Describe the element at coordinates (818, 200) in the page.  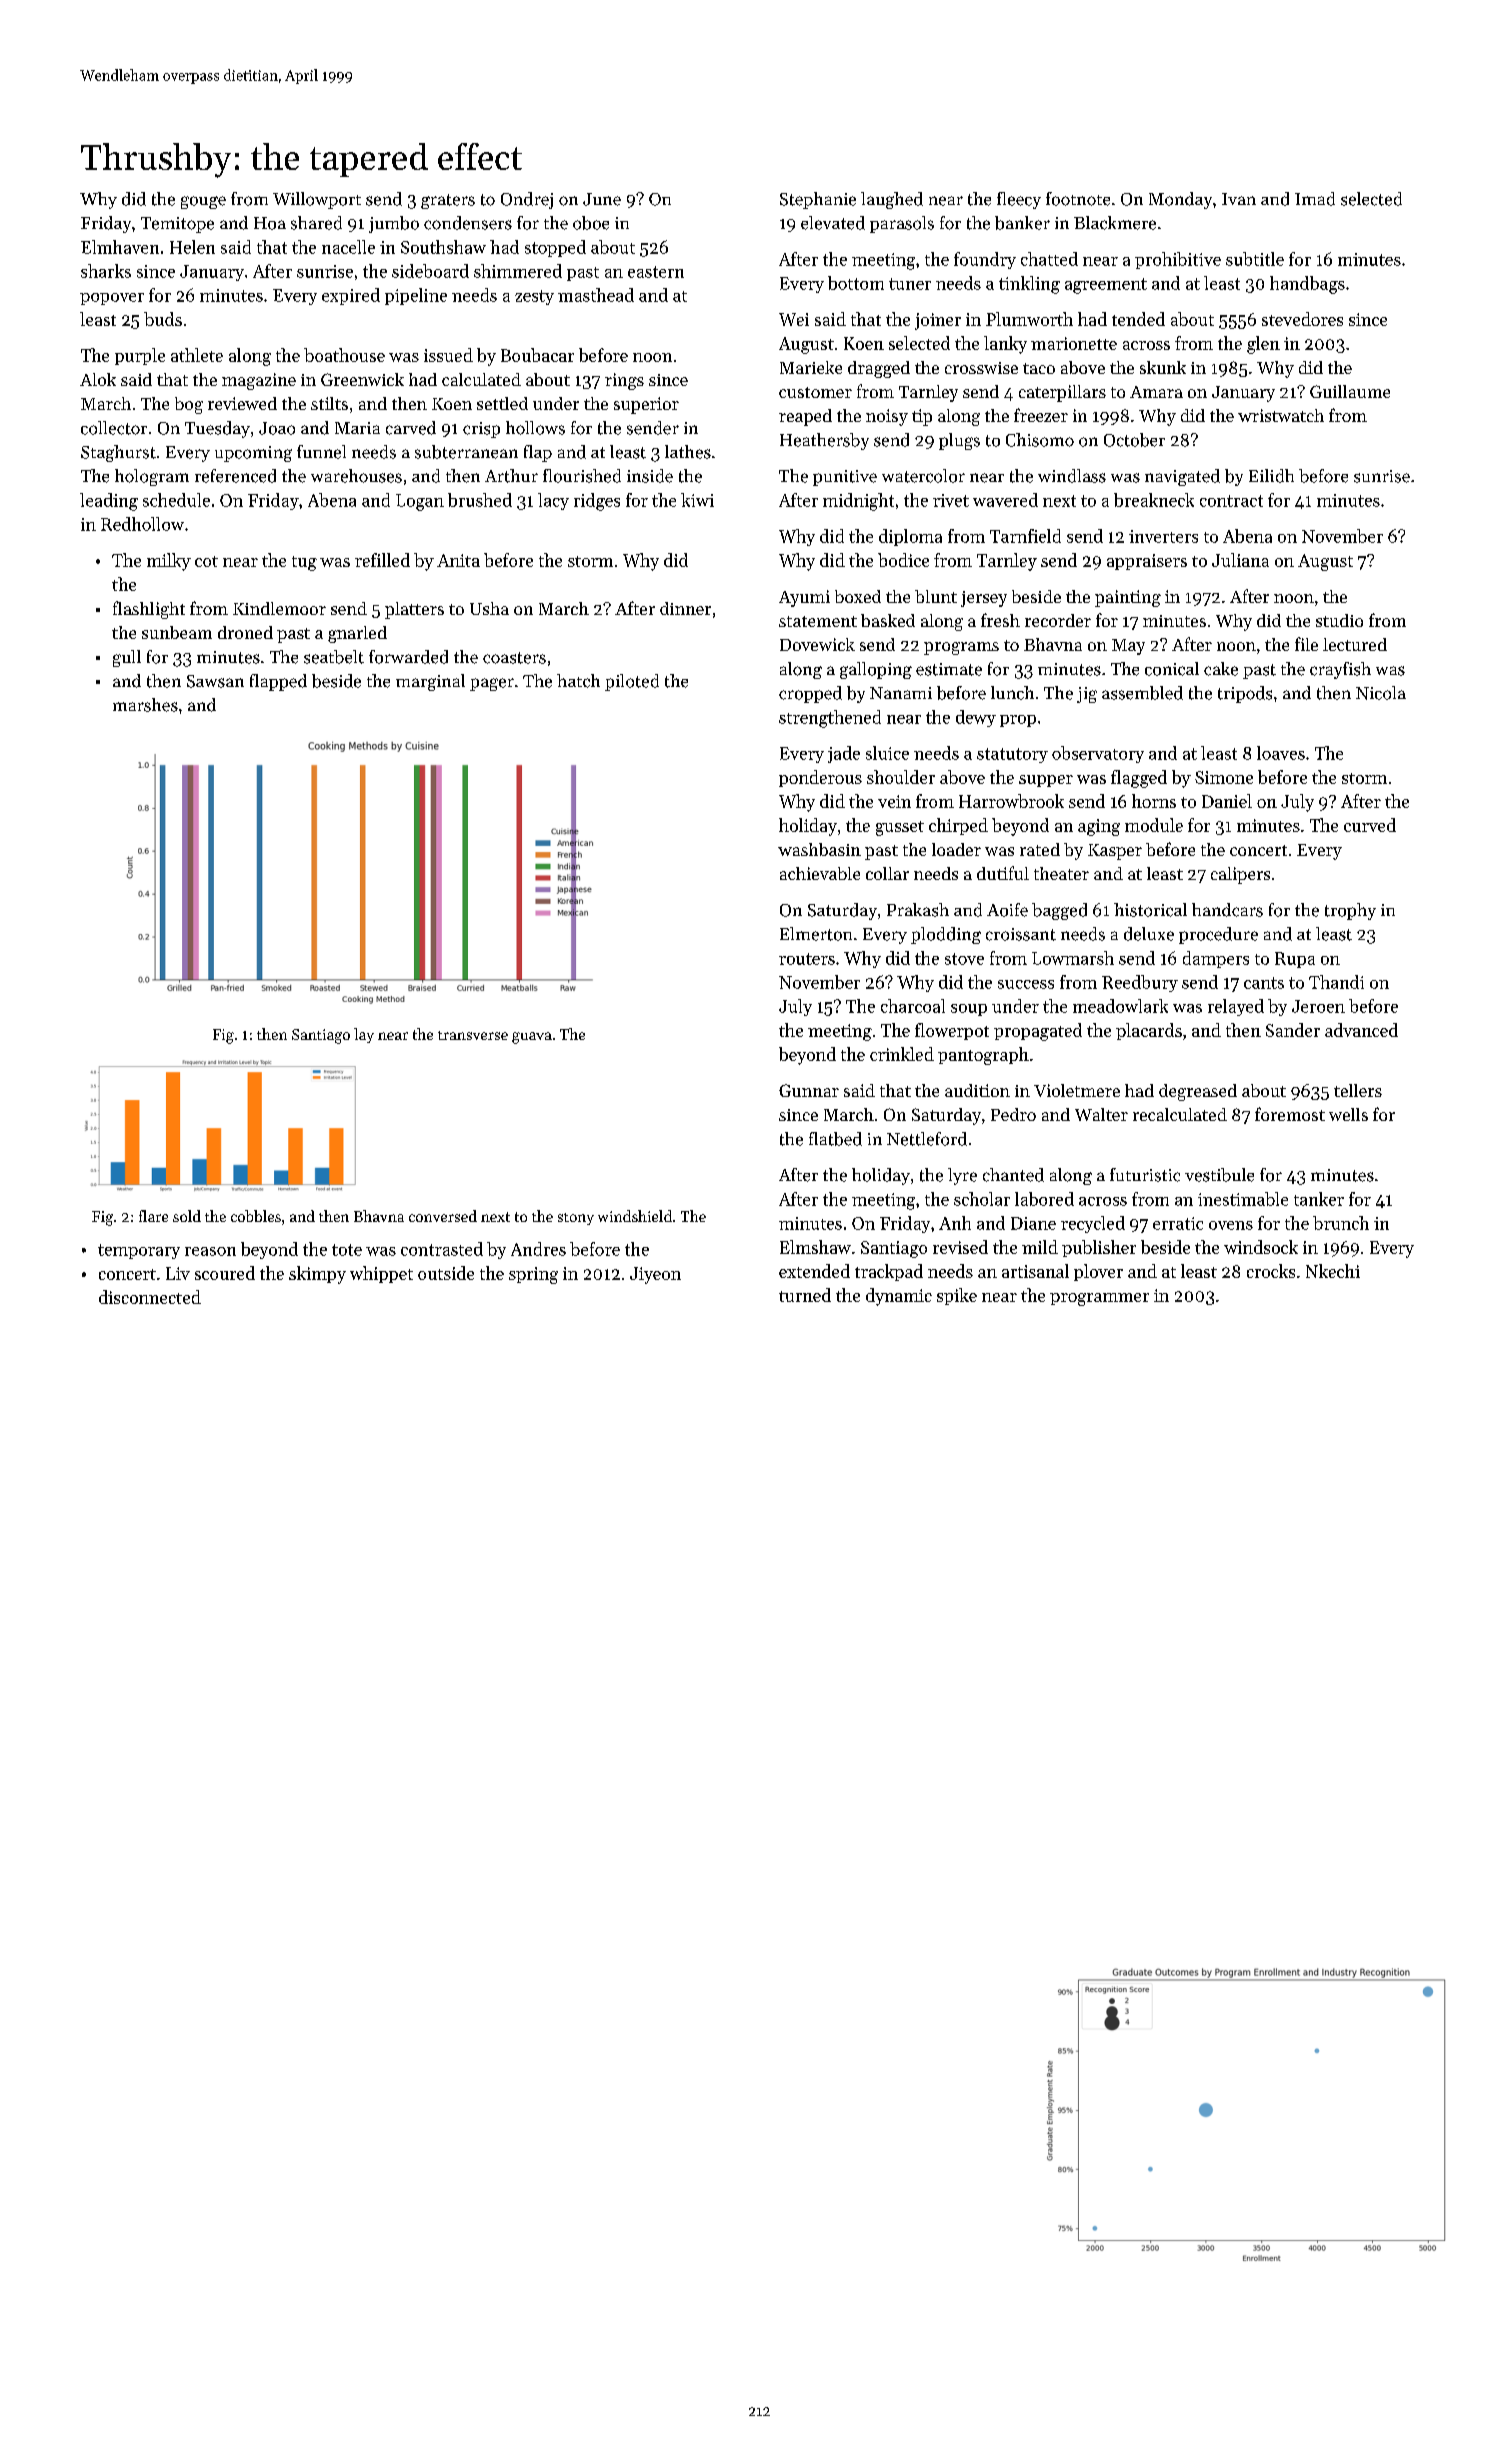
I see `Stephanie` at that location.
